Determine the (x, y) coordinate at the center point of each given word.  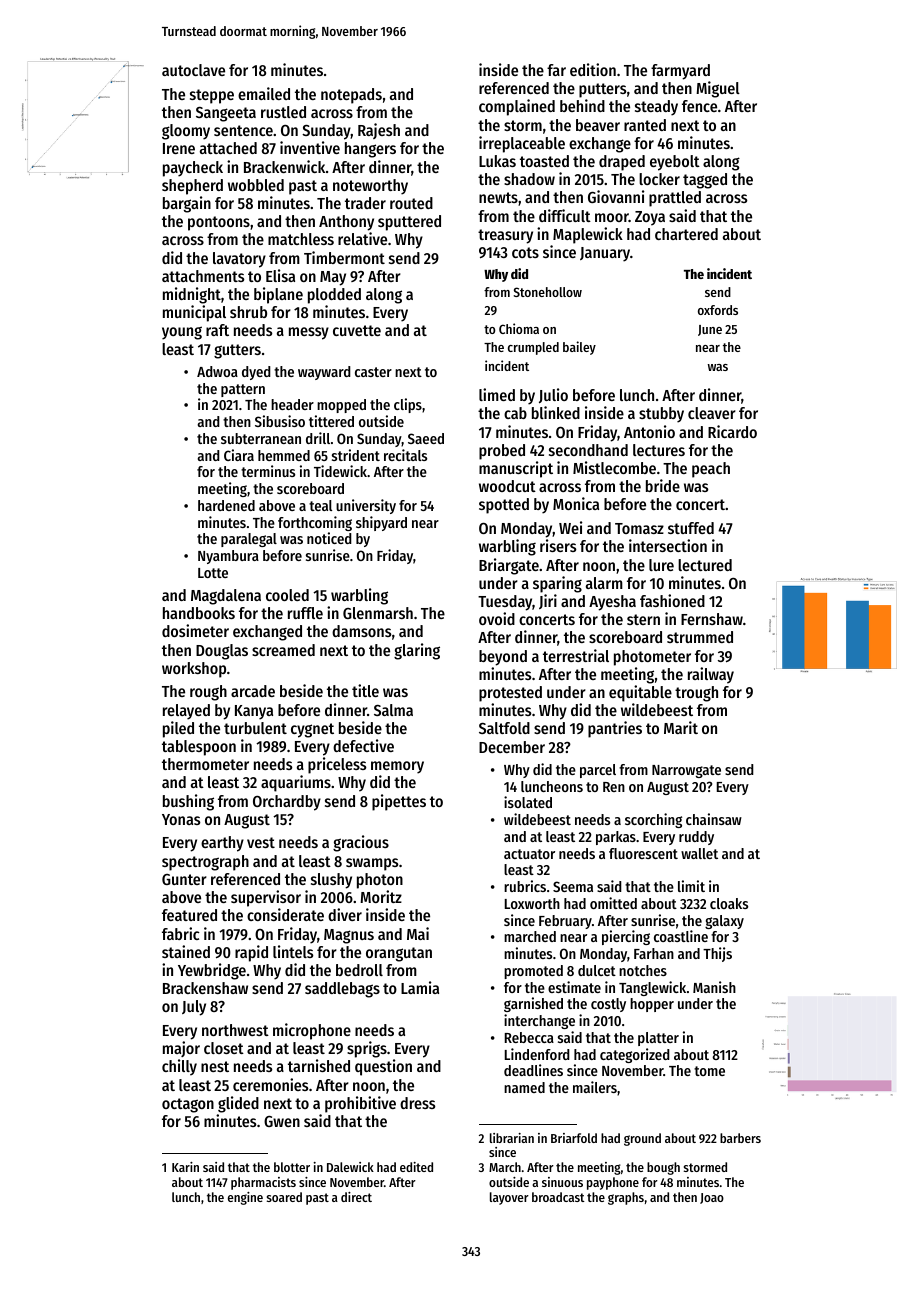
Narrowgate (686, 771)
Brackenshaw (205, 988)
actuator (529, 854)
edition (593, 69)
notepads (351, 96)
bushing (188, 802)
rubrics (525, 886)
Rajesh (379, 131)
